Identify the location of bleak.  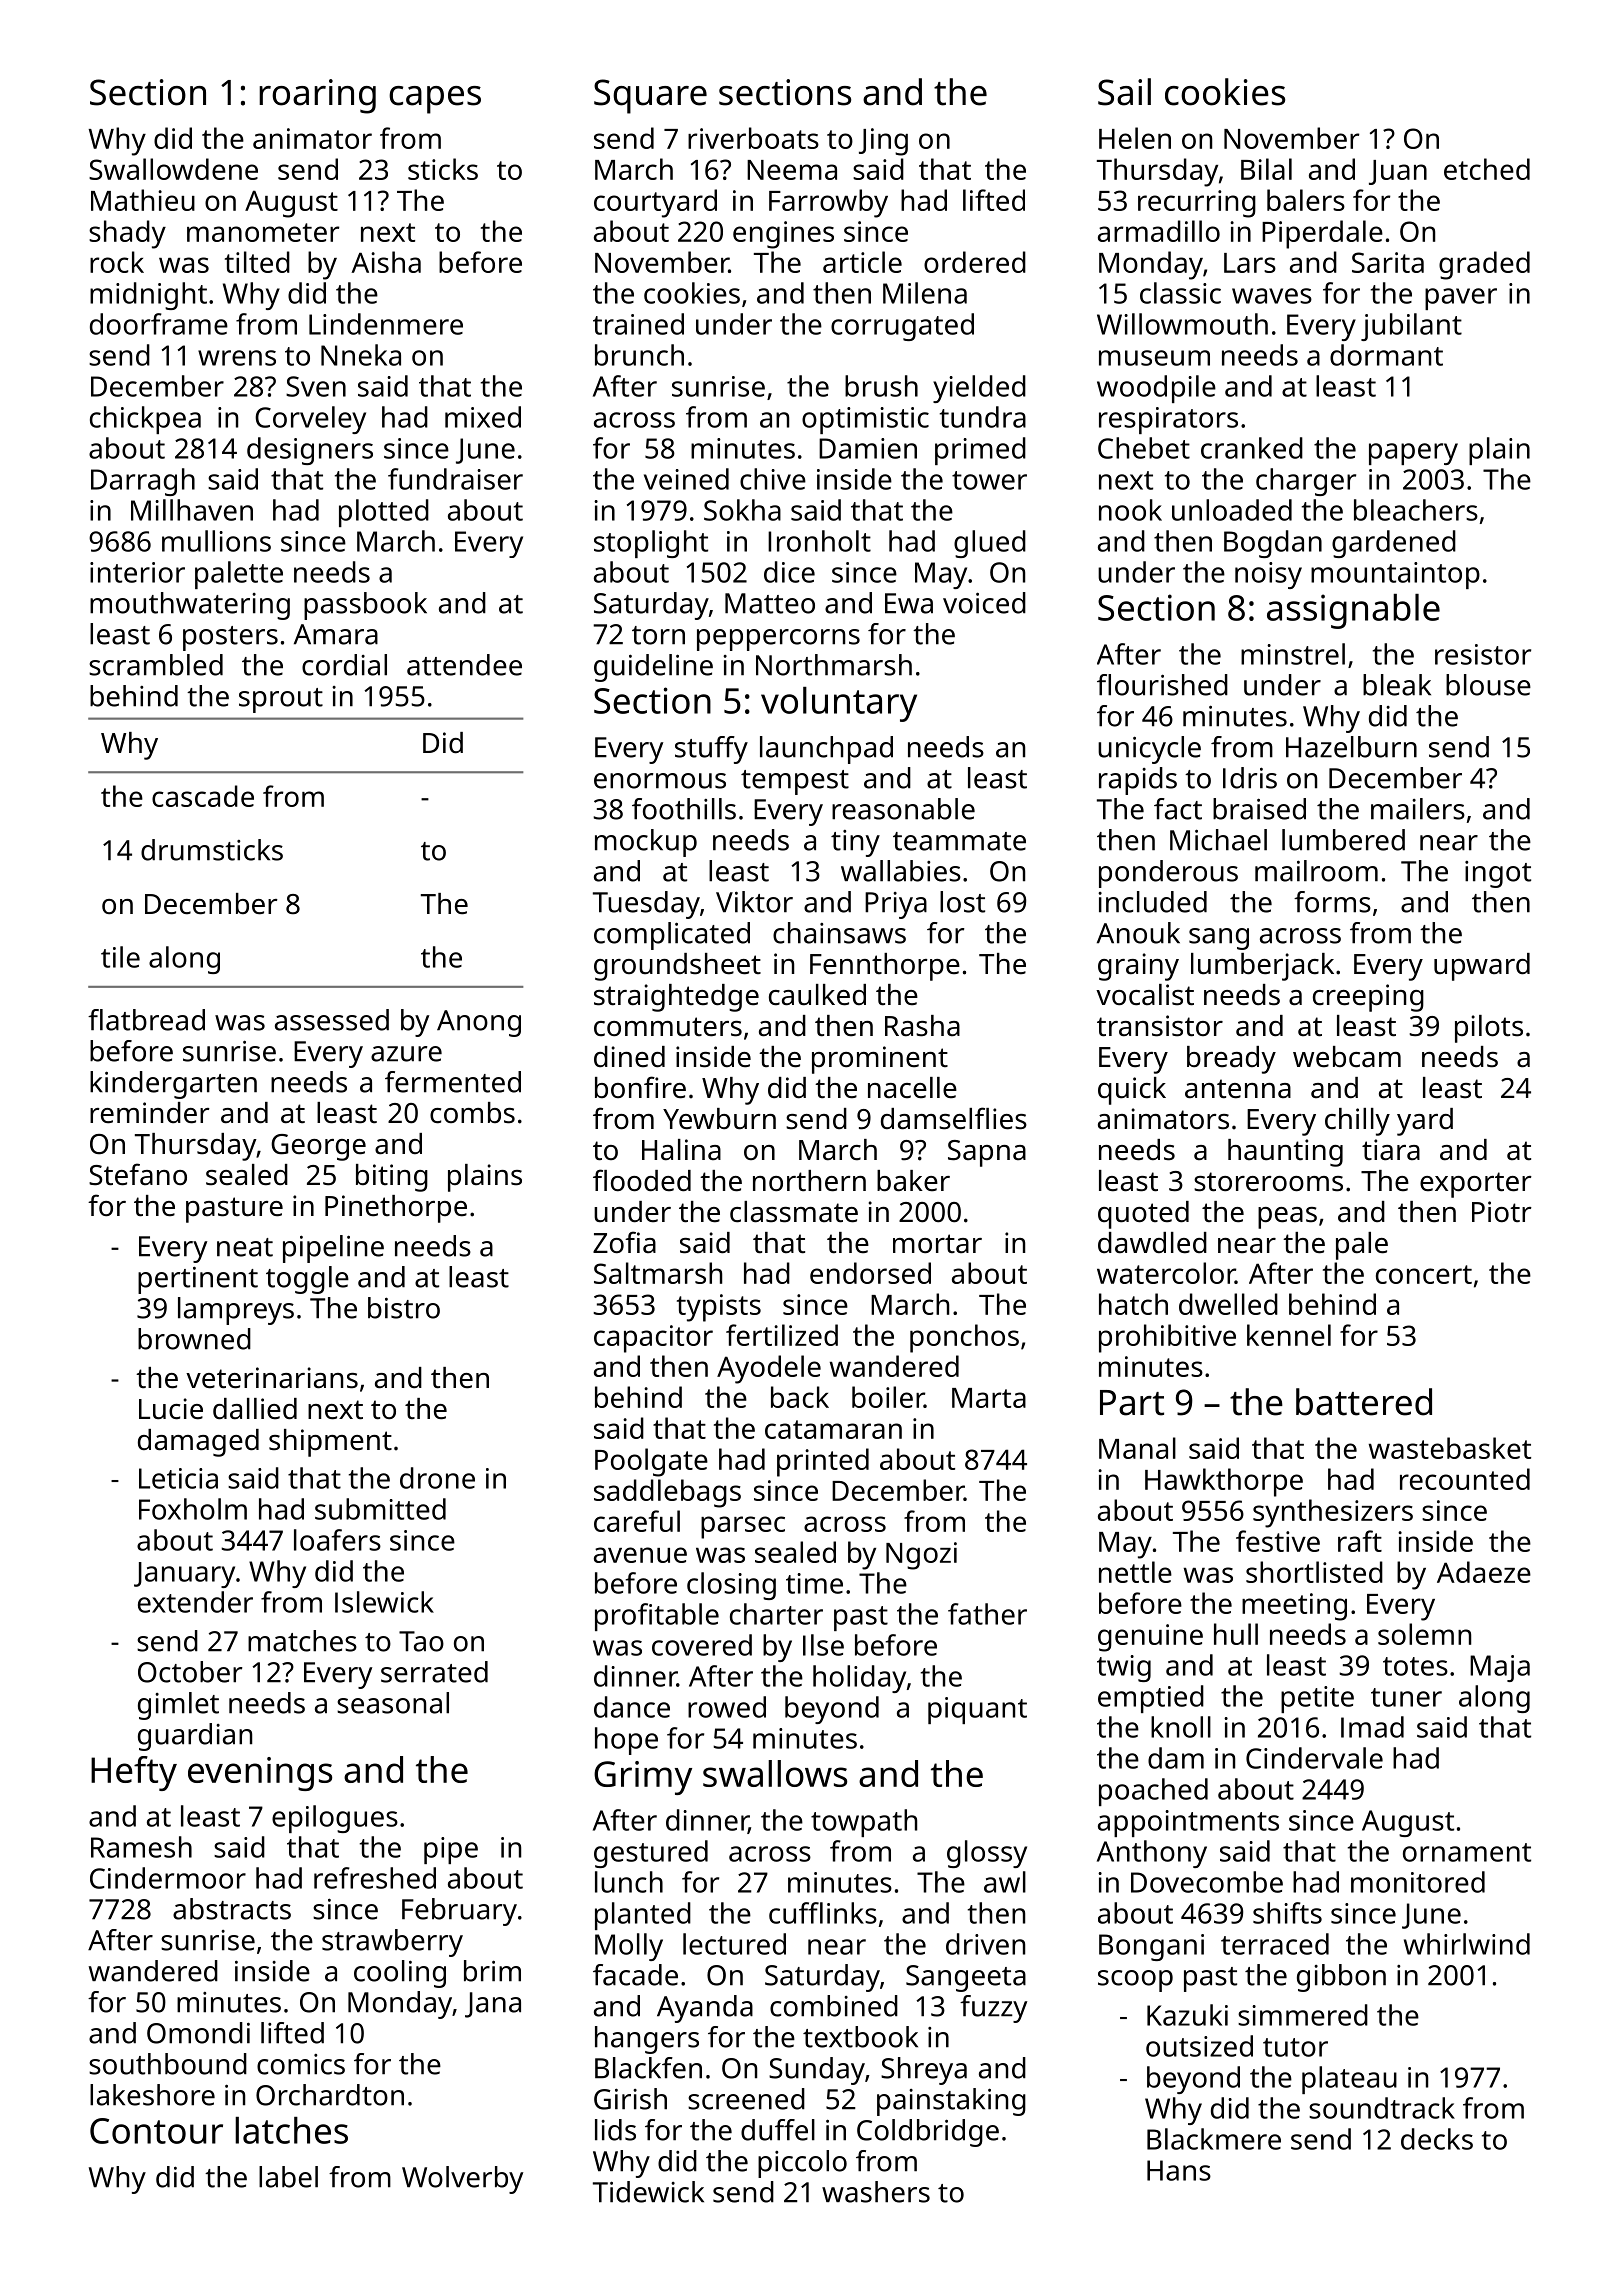
(1397, 685).
